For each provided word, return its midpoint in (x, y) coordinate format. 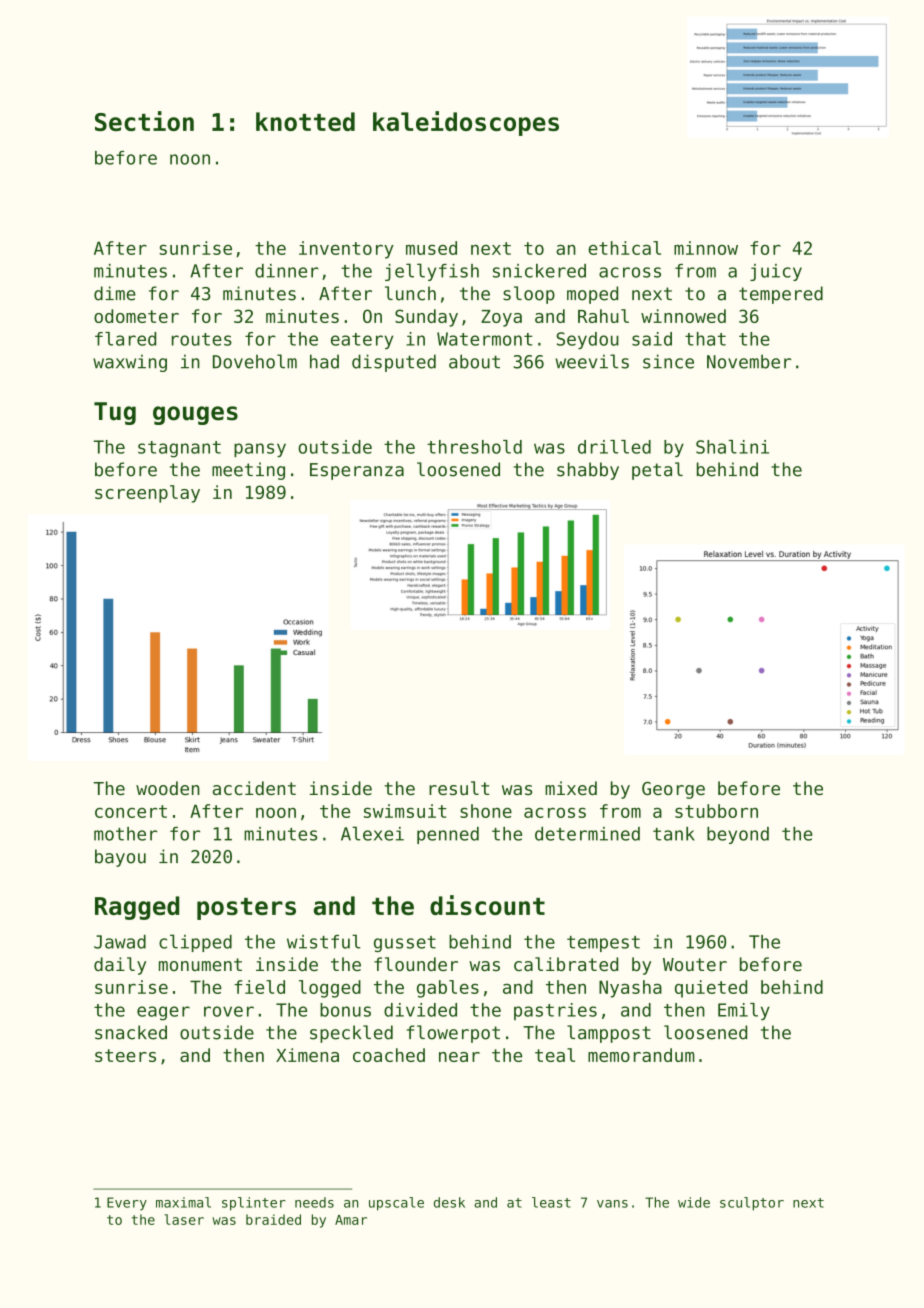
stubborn (716, 811)
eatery (362, 341)
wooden (168, 788)
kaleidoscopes (466, 123)
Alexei (372, 833)
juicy (776, 272)
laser (184, 1219)
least (551, 1202)
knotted (305, 121)
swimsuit (405, 811)
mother (125, 834)
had (324, 361)
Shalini (732, 447)
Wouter (695, 964)
